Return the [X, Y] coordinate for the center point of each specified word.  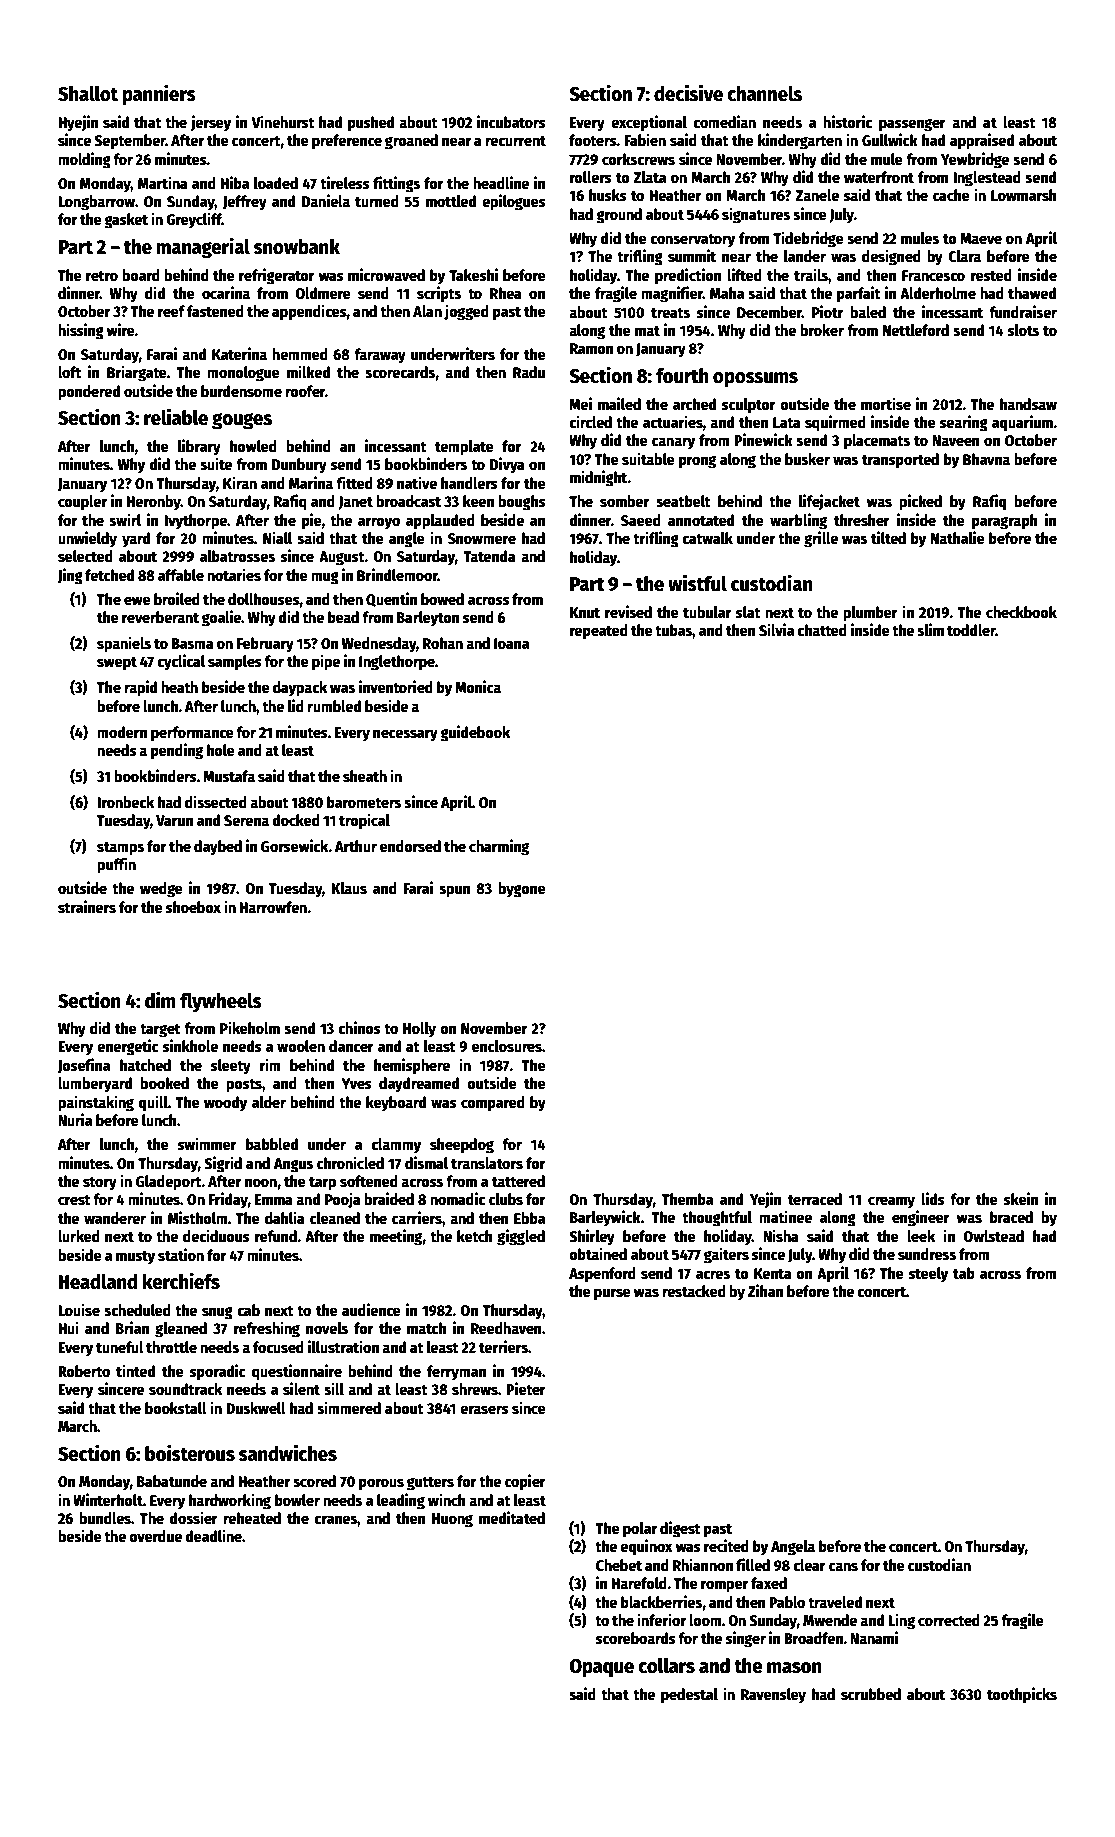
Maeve [981, 238]
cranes [335, 1519]
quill [153, 1103]
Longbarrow [96, 203]
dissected [216, 801]
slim [930, 629]
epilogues [514, 202]
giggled [521, 1237]
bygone [522, 890]
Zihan [766, 1290]
